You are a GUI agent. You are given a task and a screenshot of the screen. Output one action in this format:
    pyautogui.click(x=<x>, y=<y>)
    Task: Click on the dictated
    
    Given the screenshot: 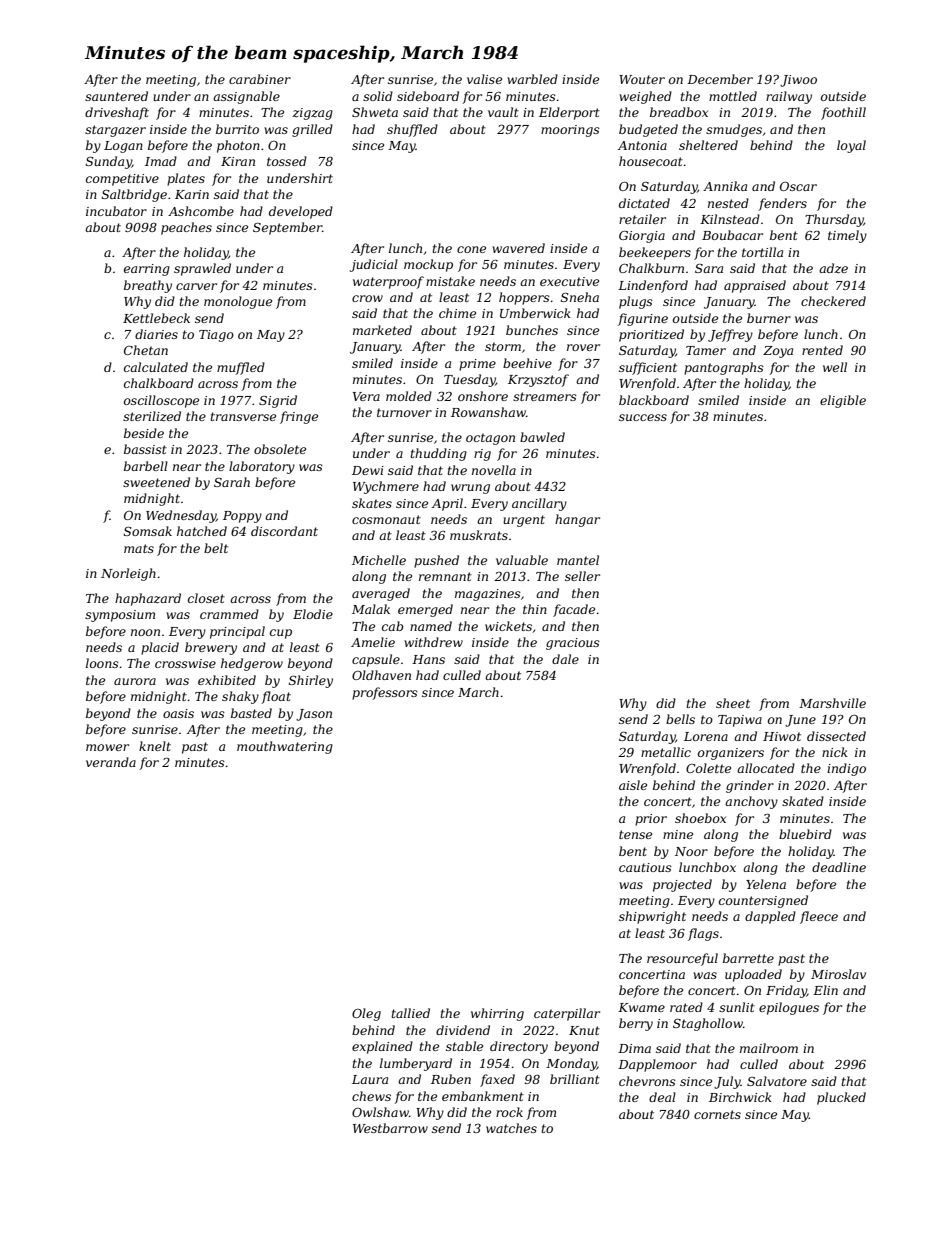 What is the action you would take?
    pyautogui.click(x=644, y=203)
